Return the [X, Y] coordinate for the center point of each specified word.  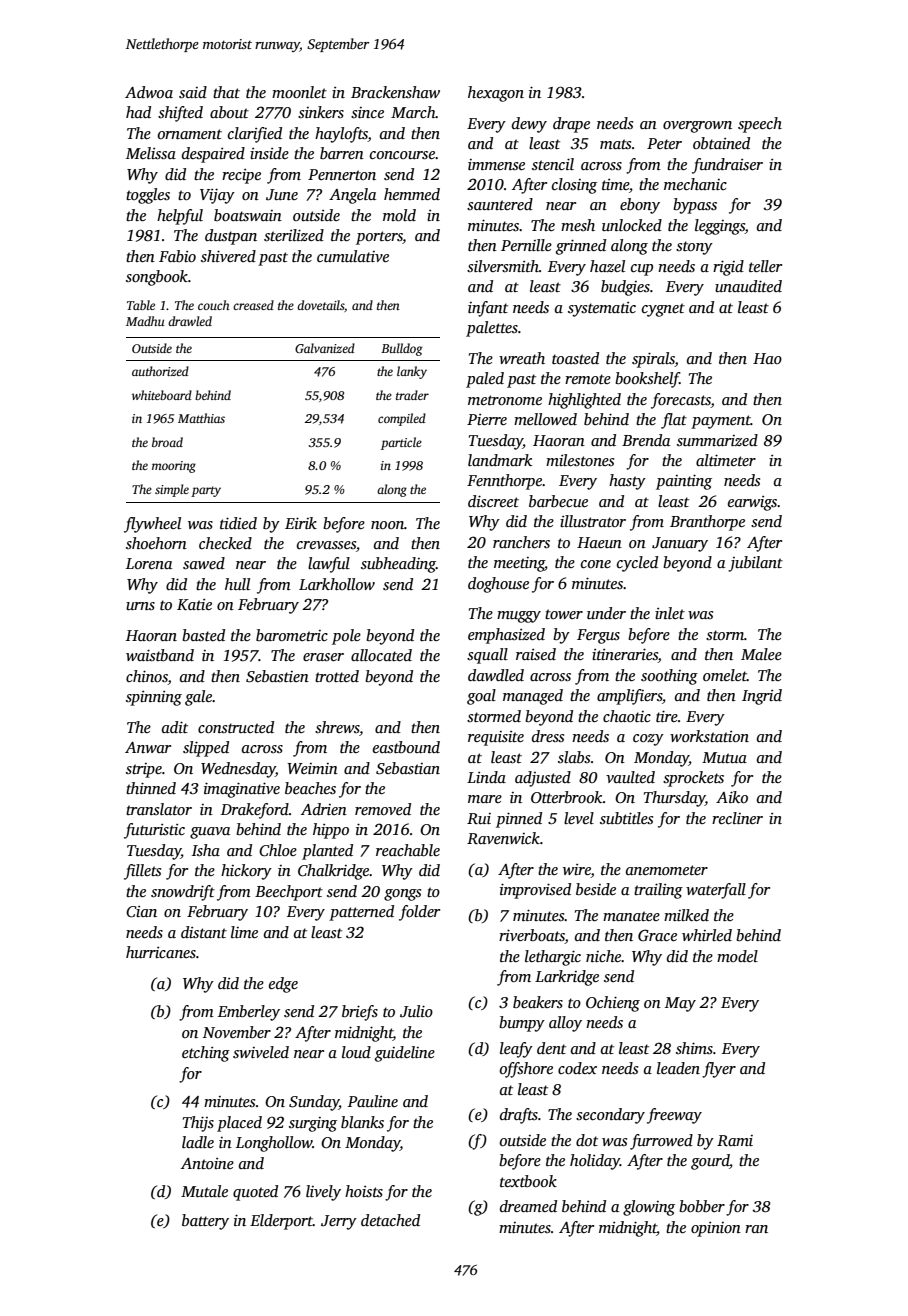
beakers [538, 1002]
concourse [403, 155]
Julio [416, 1011]
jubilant [755, 564]
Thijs [198, 1124]
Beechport [289, 893]
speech [760, 125]
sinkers [321, 112]
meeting [519, 564]
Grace [657, 935]
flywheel [152, 525]
